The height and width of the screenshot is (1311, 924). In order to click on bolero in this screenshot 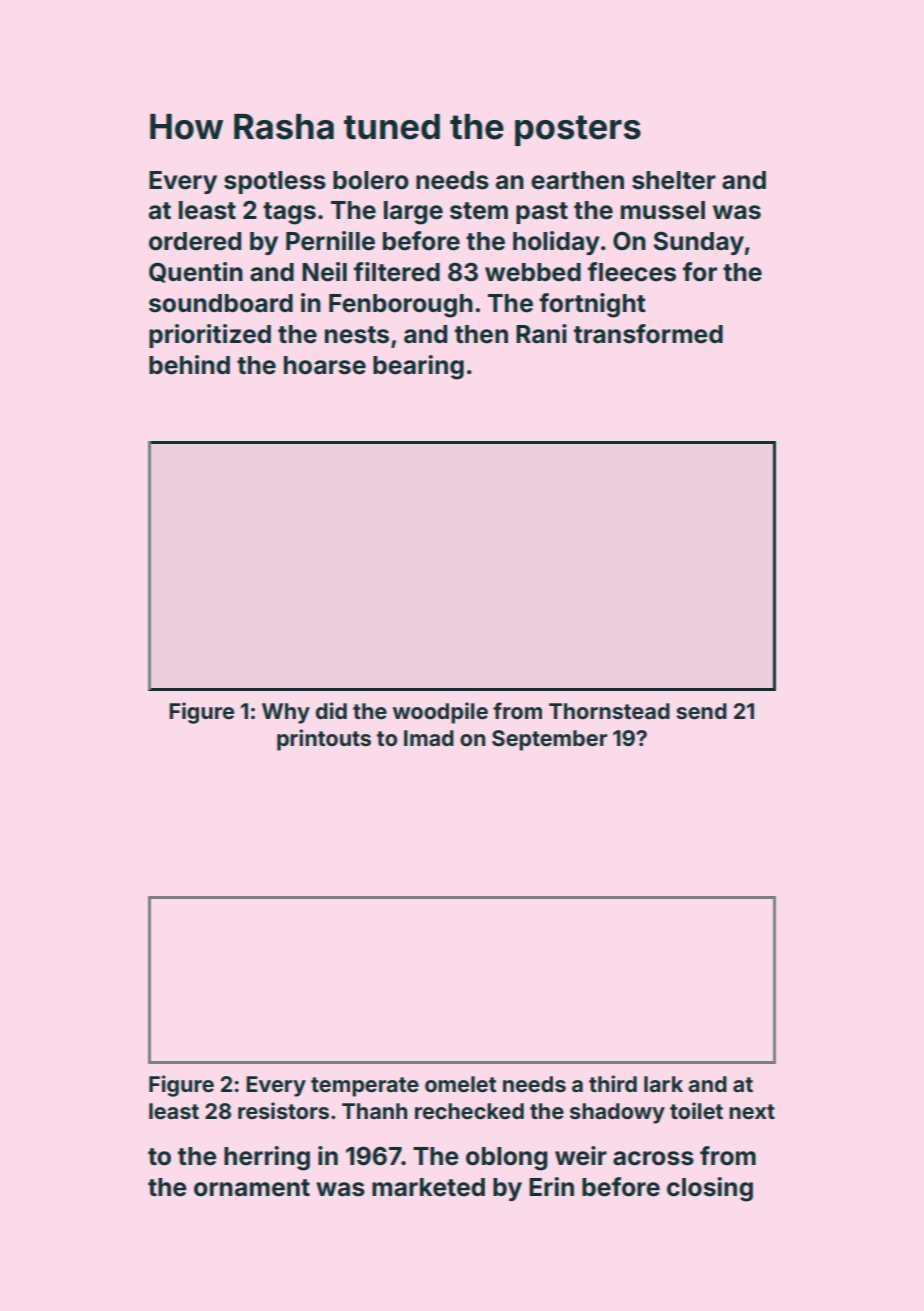, I will do `click(371, 180)`.
